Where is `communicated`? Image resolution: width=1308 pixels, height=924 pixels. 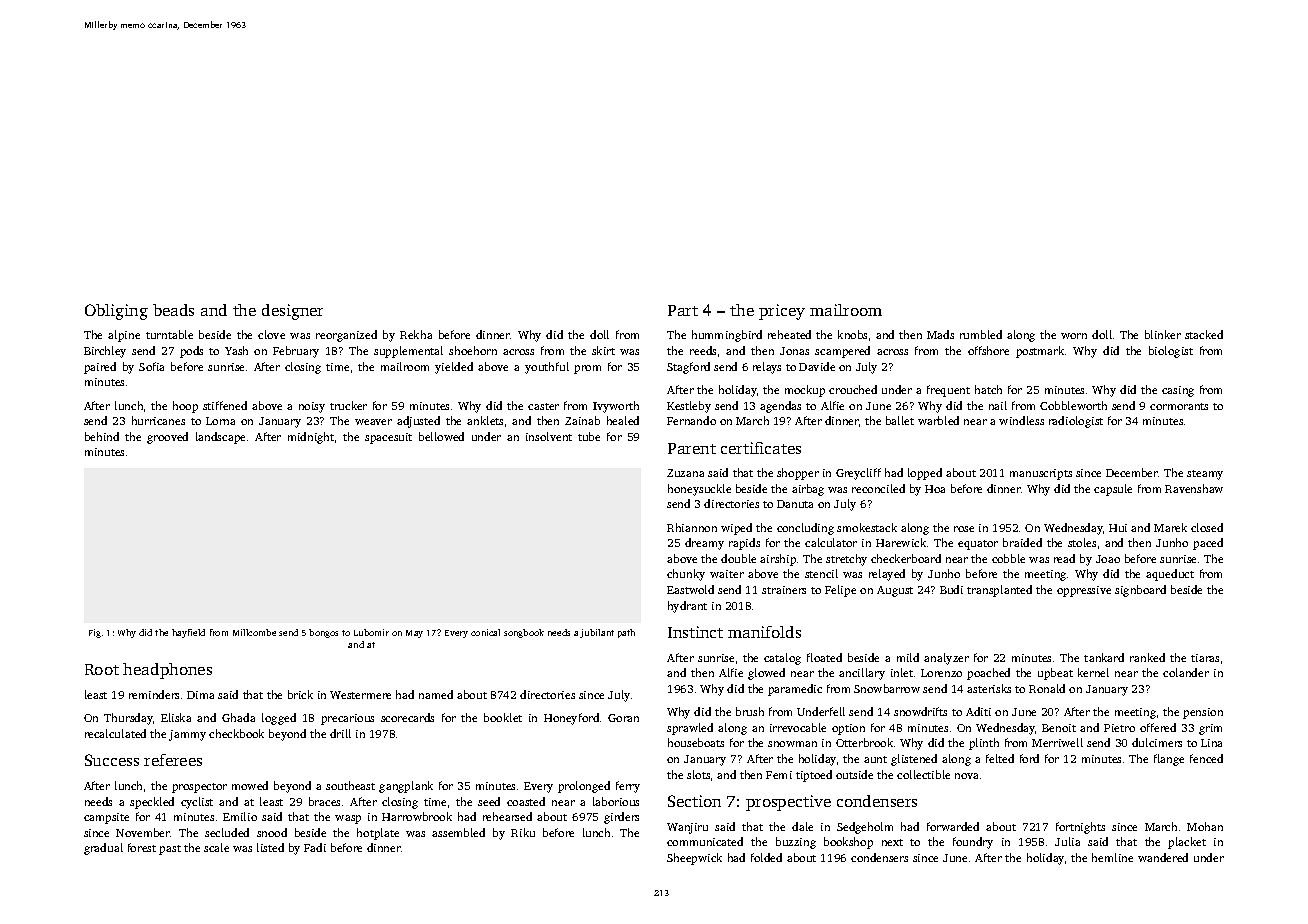
communicated is located at coordinates (705, 841).
